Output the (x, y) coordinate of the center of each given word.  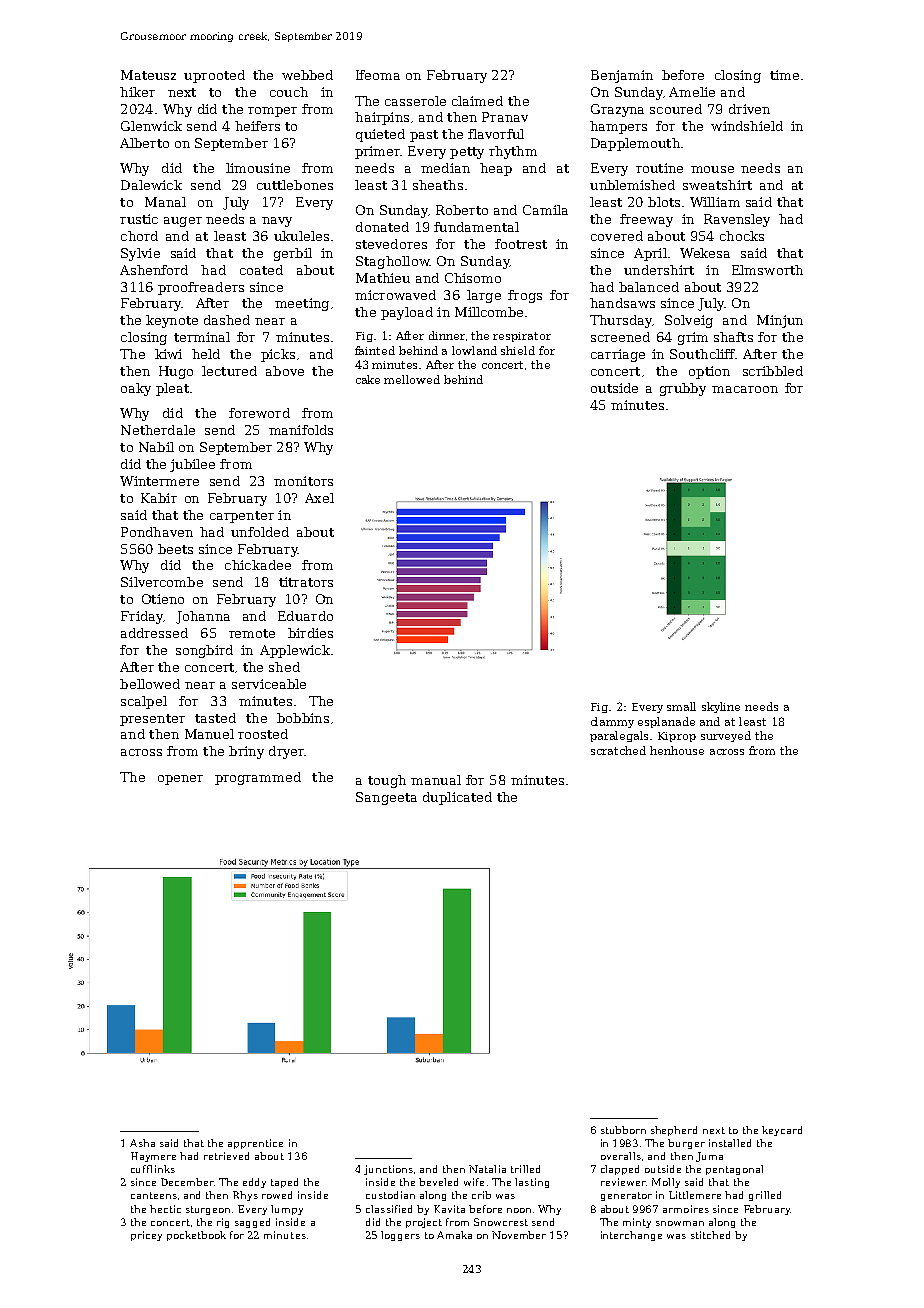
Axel (319, 498)
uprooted (214, 76)
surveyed (726, 736)
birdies (310, 633)
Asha (142, 1143)
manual (436, 780)
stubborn (623, 1130)
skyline (721, 707)
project (424, 1223)
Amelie (692, 92)
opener (180, 780)
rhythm (513, 152)
